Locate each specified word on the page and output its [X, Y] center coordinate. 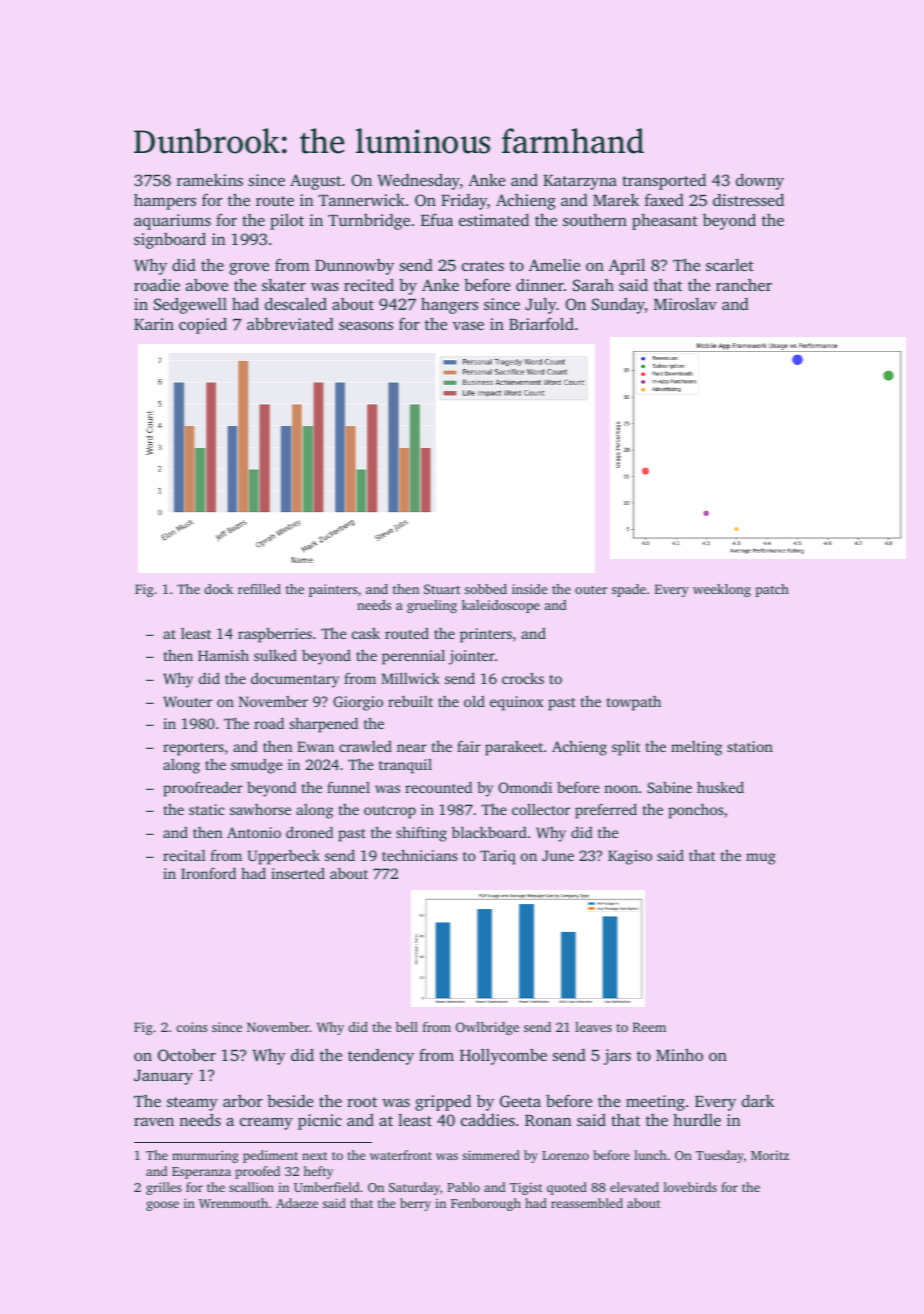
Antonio [254, 832]
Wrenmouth [233, 1203]
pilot [287, 222]
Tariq [497, 857]
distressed [748, 199]
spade [629, 590]
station [750, 746]
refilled [259, 589]
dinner [540, 285]
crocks [523, 678]
